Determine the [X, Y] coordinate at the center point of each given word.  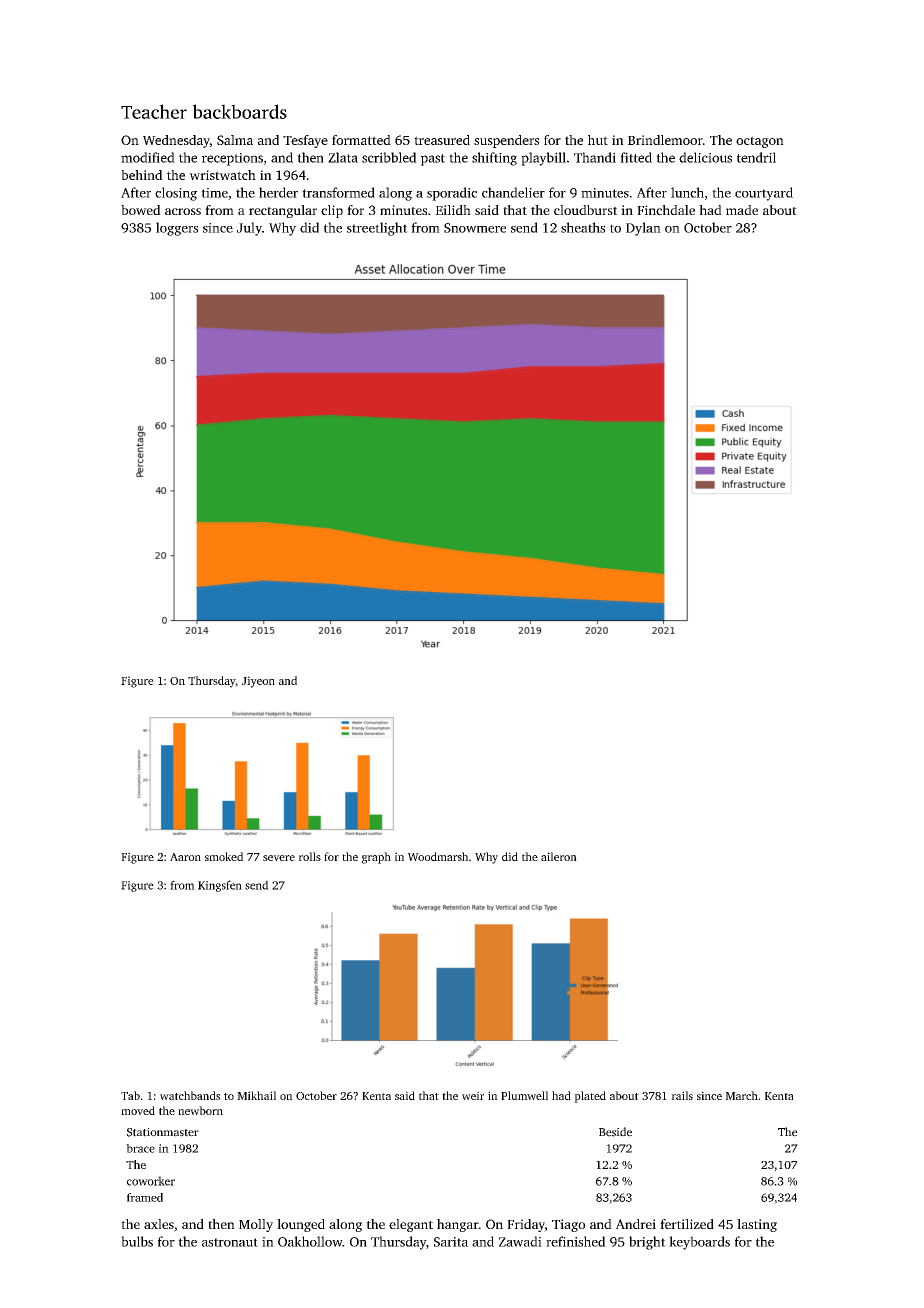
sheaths [583, 227]
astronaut [230, 1242]
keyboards [699, 1243]
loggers [177, 229]
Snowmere [475, 228]
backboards [239, 111]
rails [682, 1095]
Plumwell [524, 1095]
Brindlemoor [665, 140]
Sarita [451, 1242]
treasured [442, 140]
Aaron [185, 857]
